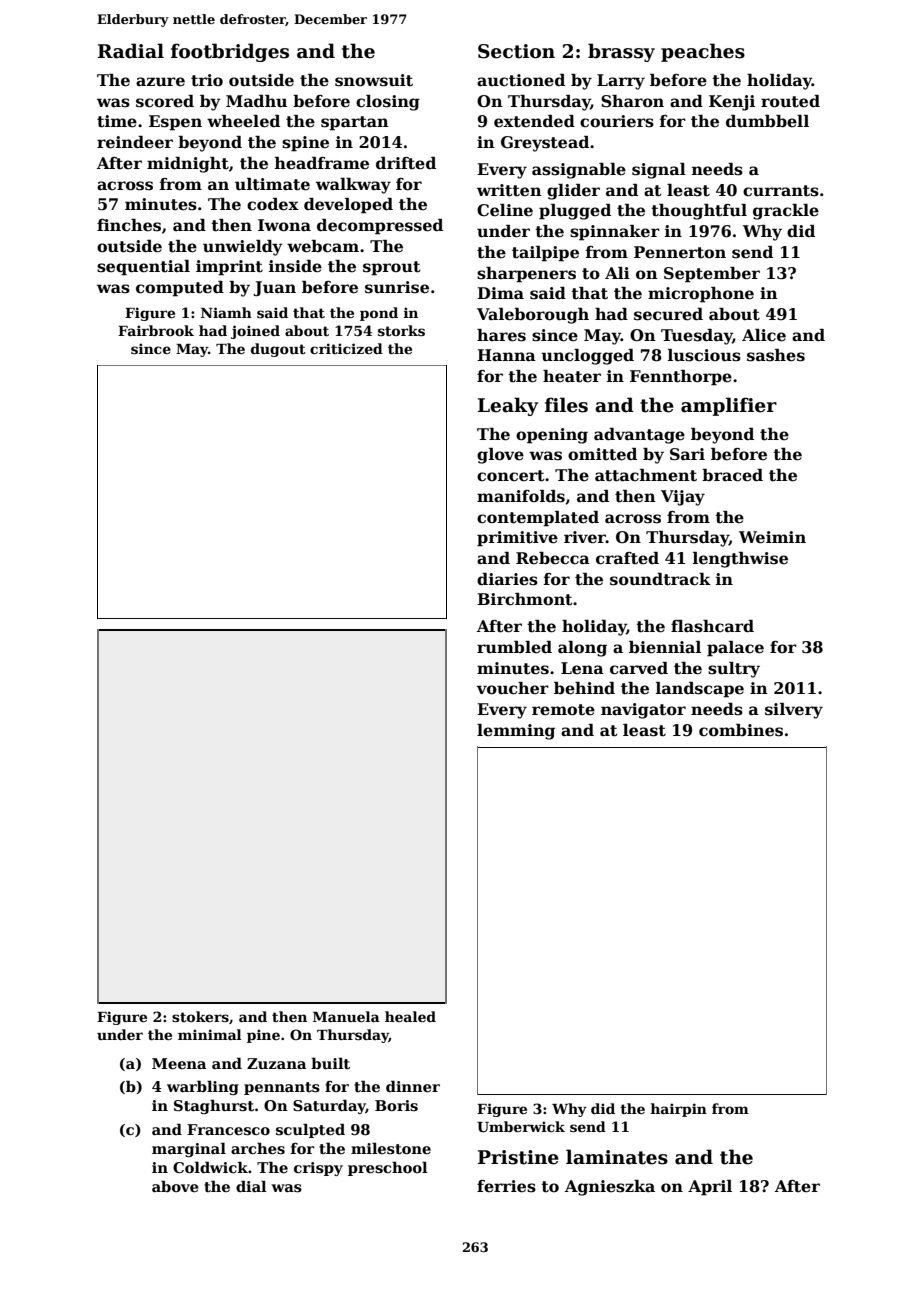 The image size is (924, 1308). What do you see at coordinates (200, 1016) in the document?
I see `stokers` at bounding box center [200, 1016].
